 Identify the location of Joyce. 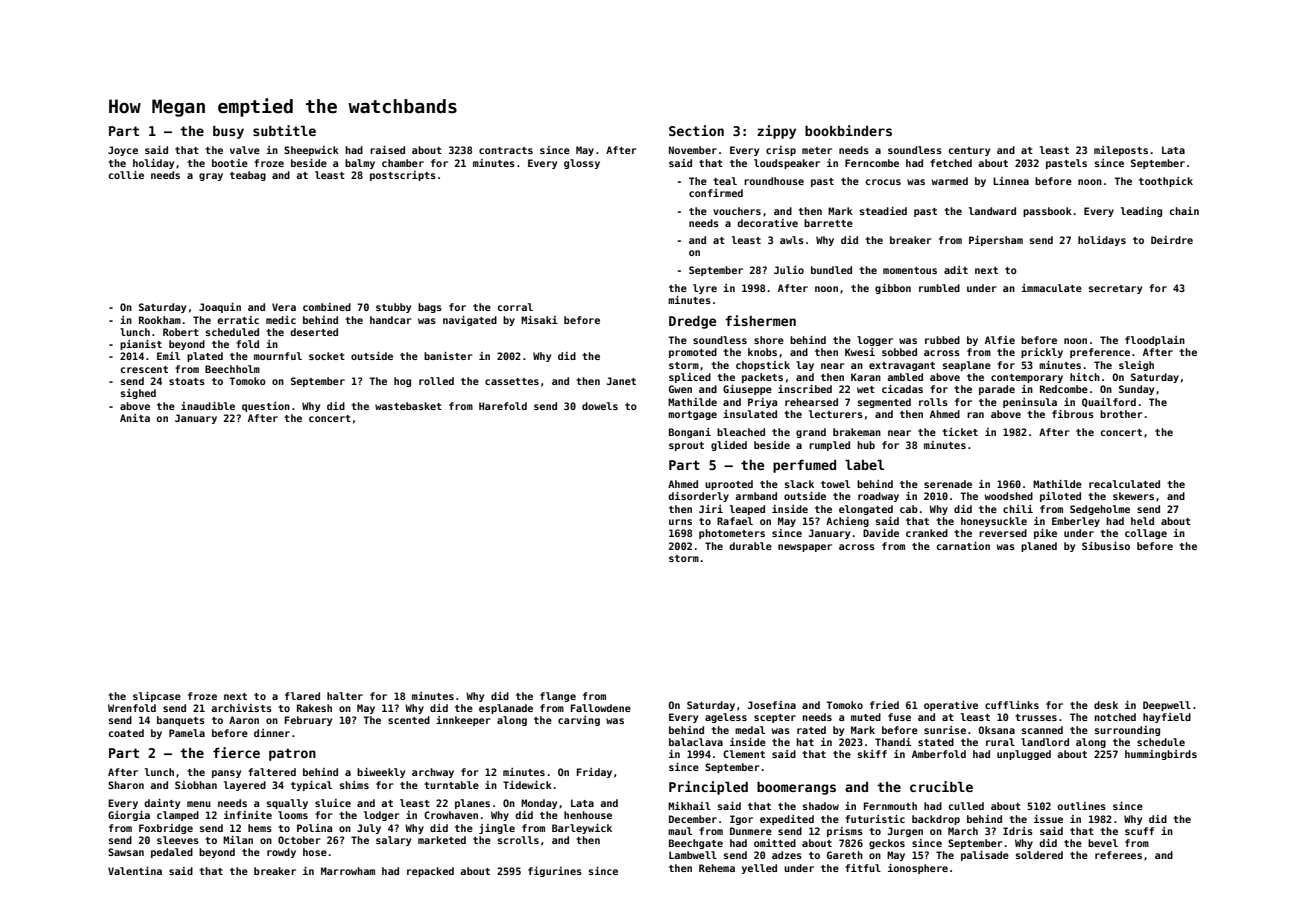
(123, 151).
